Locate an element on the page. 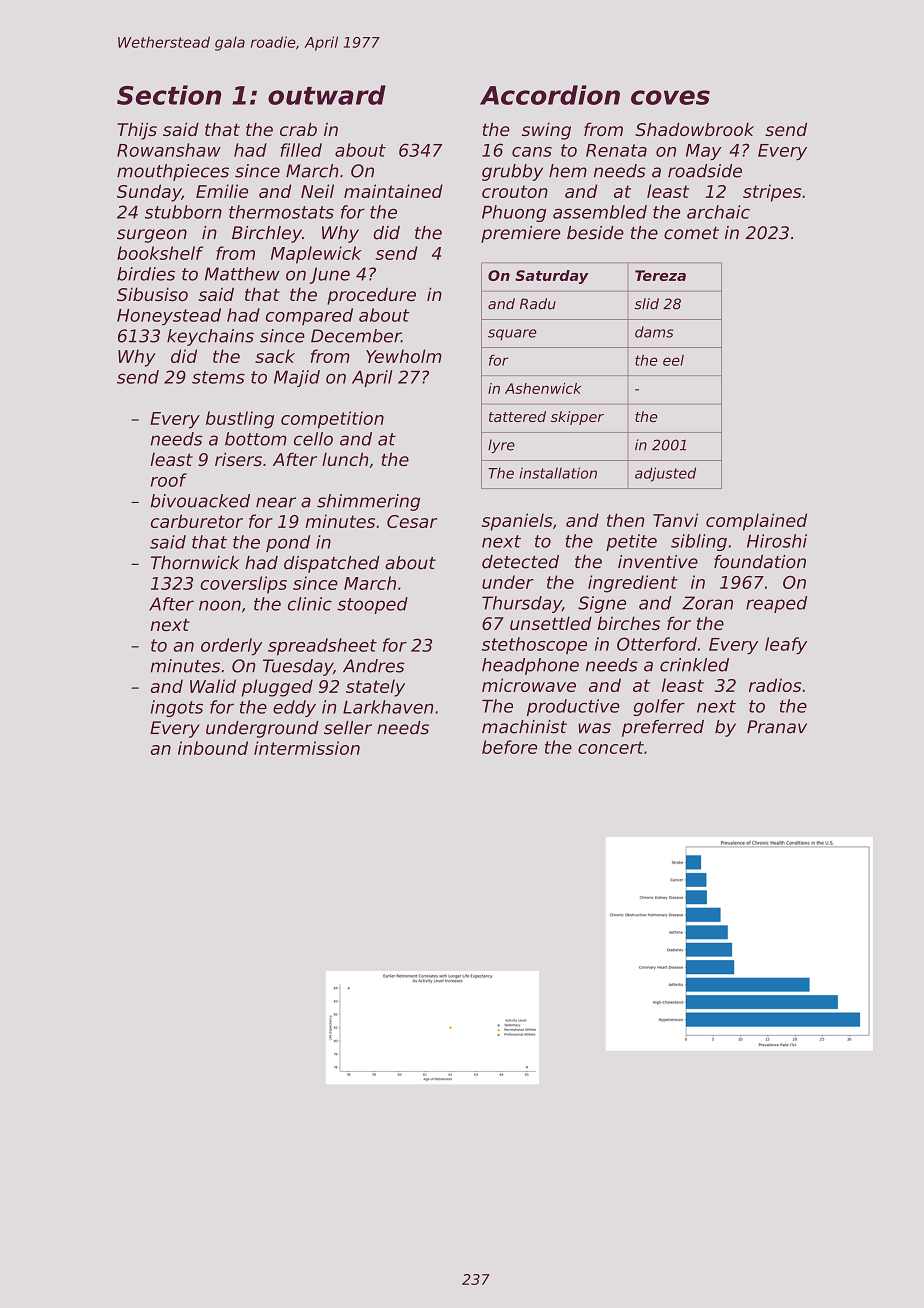  inbound is located at coordinates (213, 748).
